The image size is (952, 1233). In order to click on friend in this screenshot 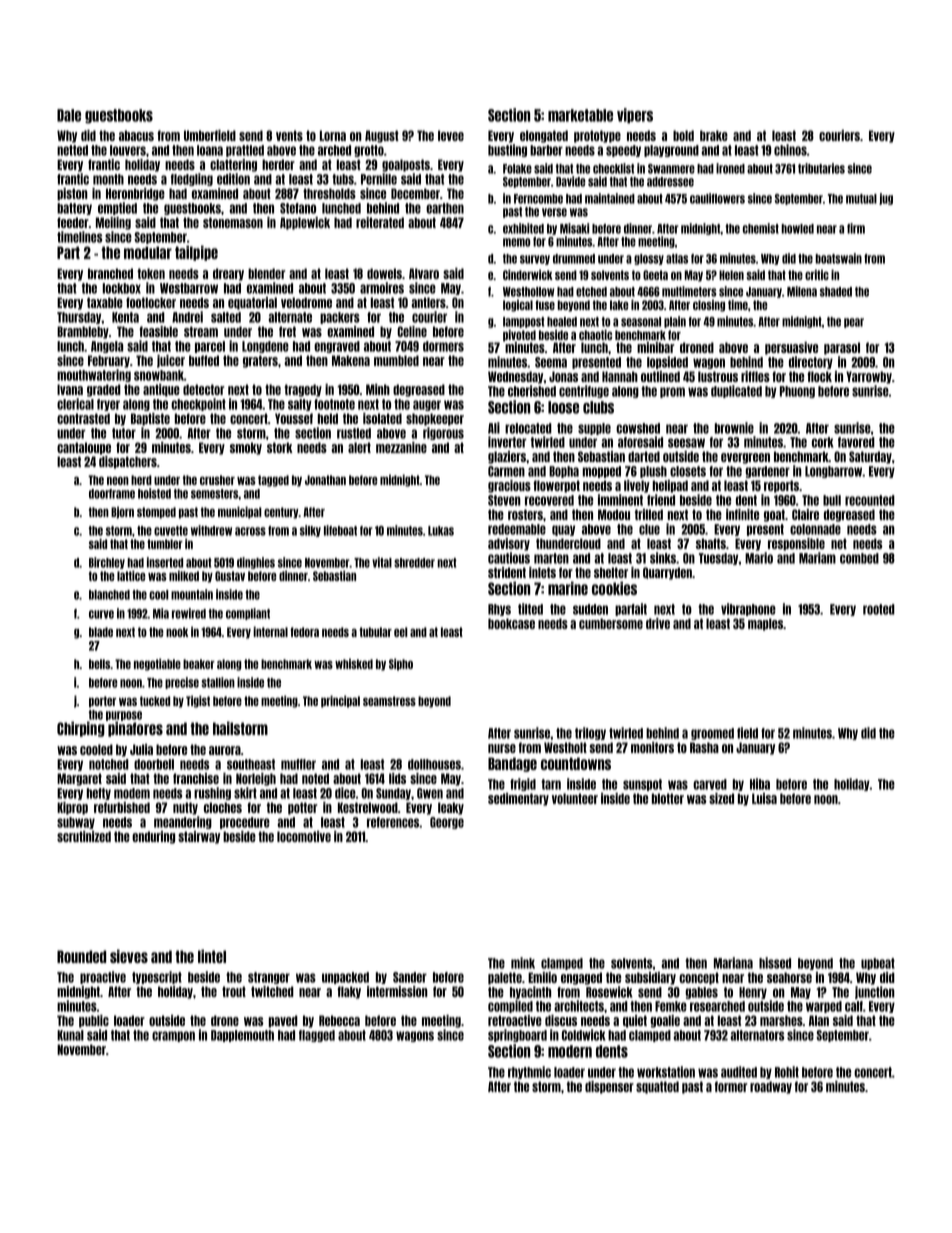, I will do `click(661, 500)`.
